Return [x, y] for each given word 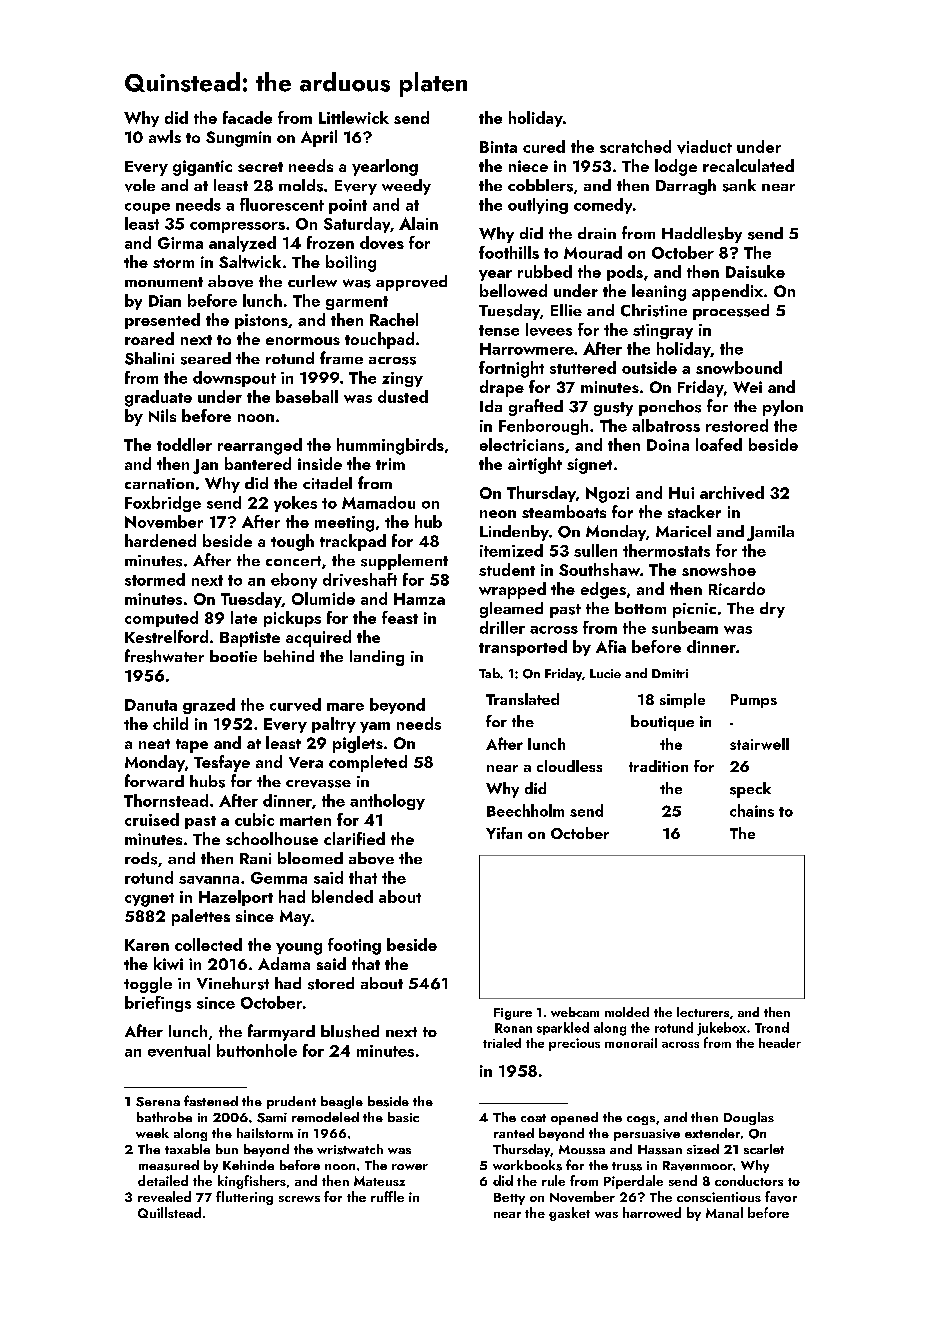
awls [165, 136]
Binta [498, 147]
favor [781, 1197]
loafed [719, 444]
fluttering [244, 1198]
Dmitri [670, 673]
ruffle [387, 1196]
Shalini [149, 358]
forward [154, 780]
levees [549, 329]
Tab [489, 673]
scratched [635, 146]
